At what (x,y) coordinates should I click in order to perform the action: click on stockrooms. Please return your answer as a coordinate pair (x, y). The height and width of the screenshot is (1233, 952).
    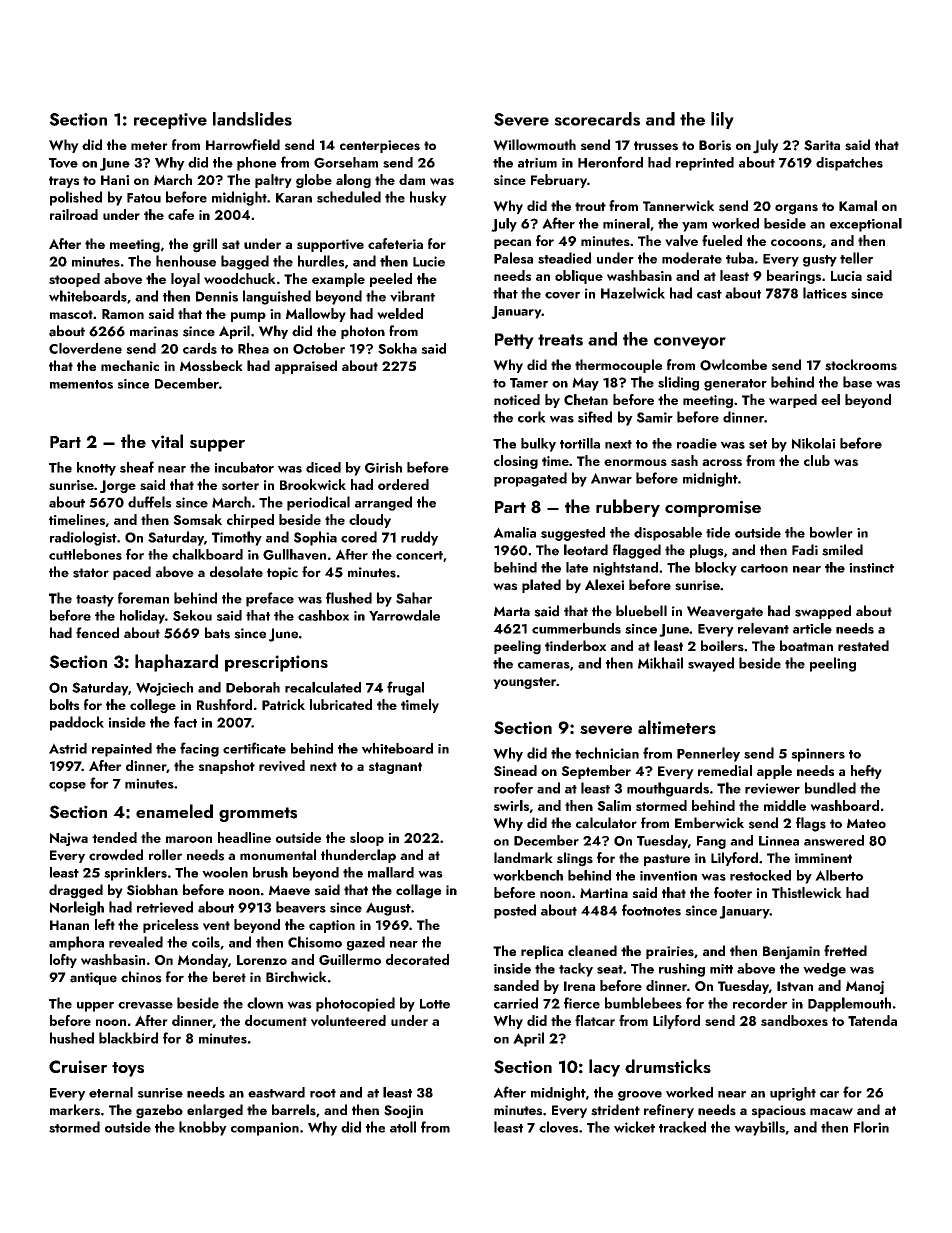
    Looking at the image, I should click on (861, 365).
